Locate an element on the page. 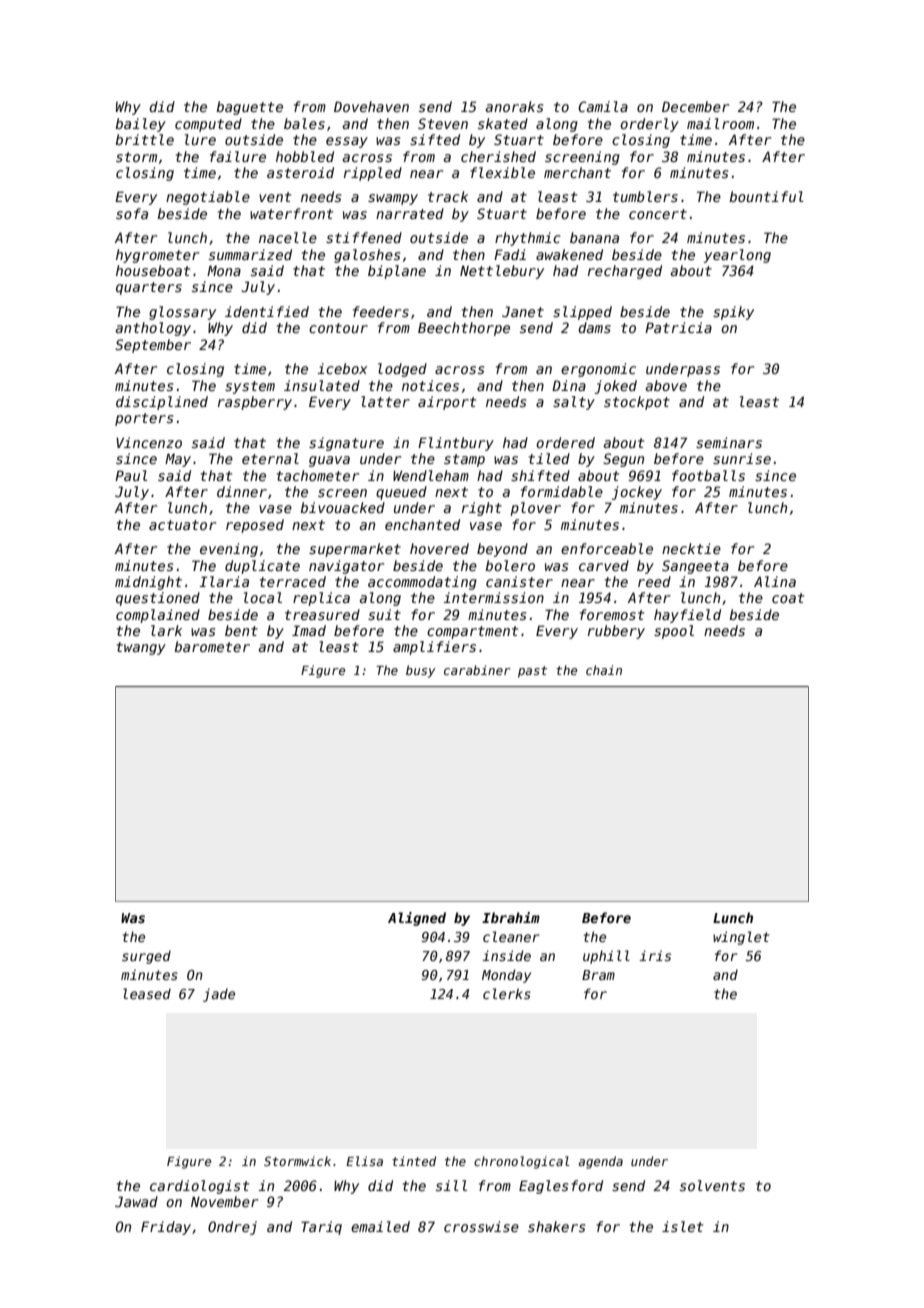 Image resolution: width=924 pixels, height=1308 pixels. necktie is located at coordinates (691, 548).
